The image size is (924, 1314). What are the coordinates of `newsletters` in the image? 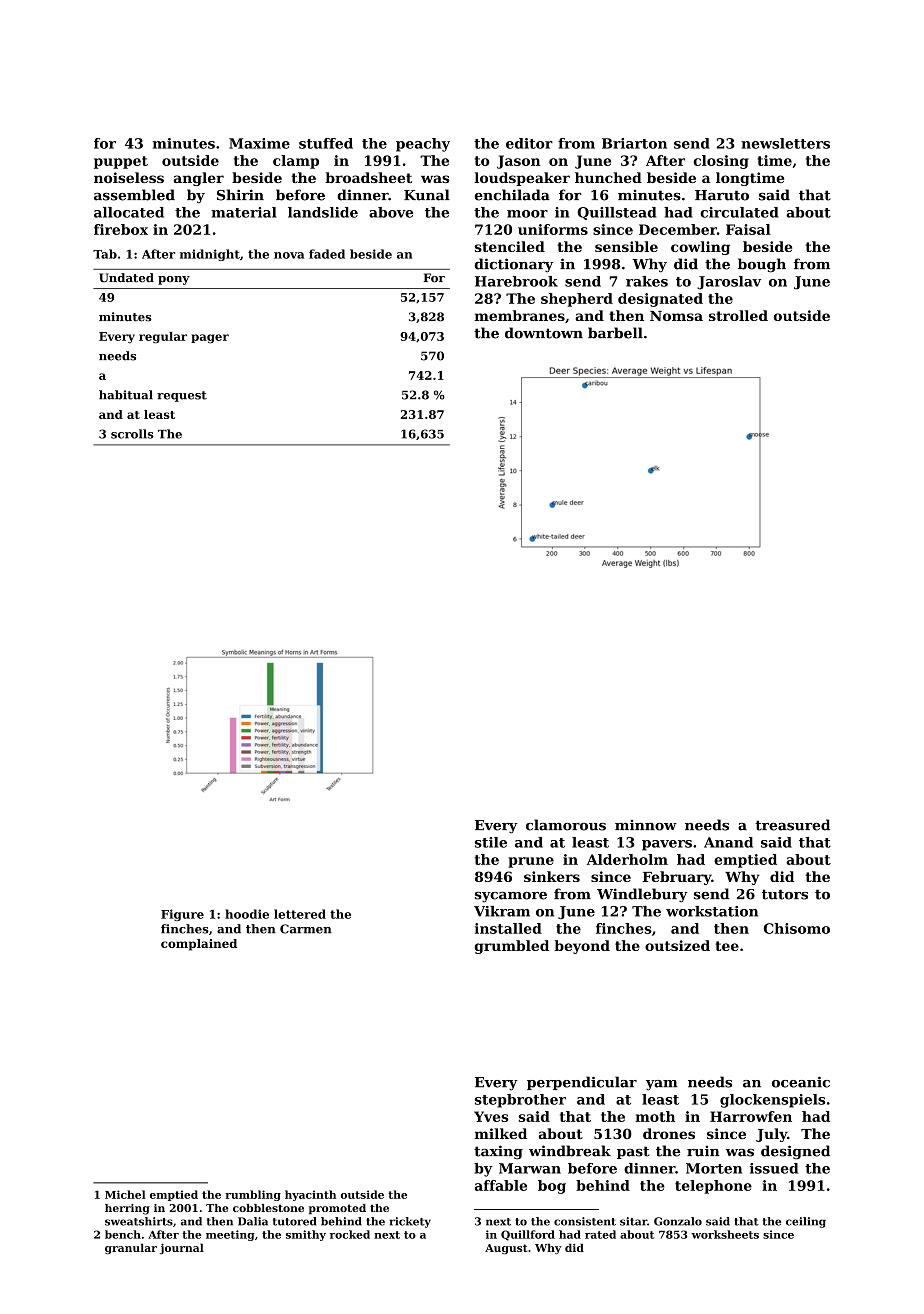 It's located at (785, 143).
